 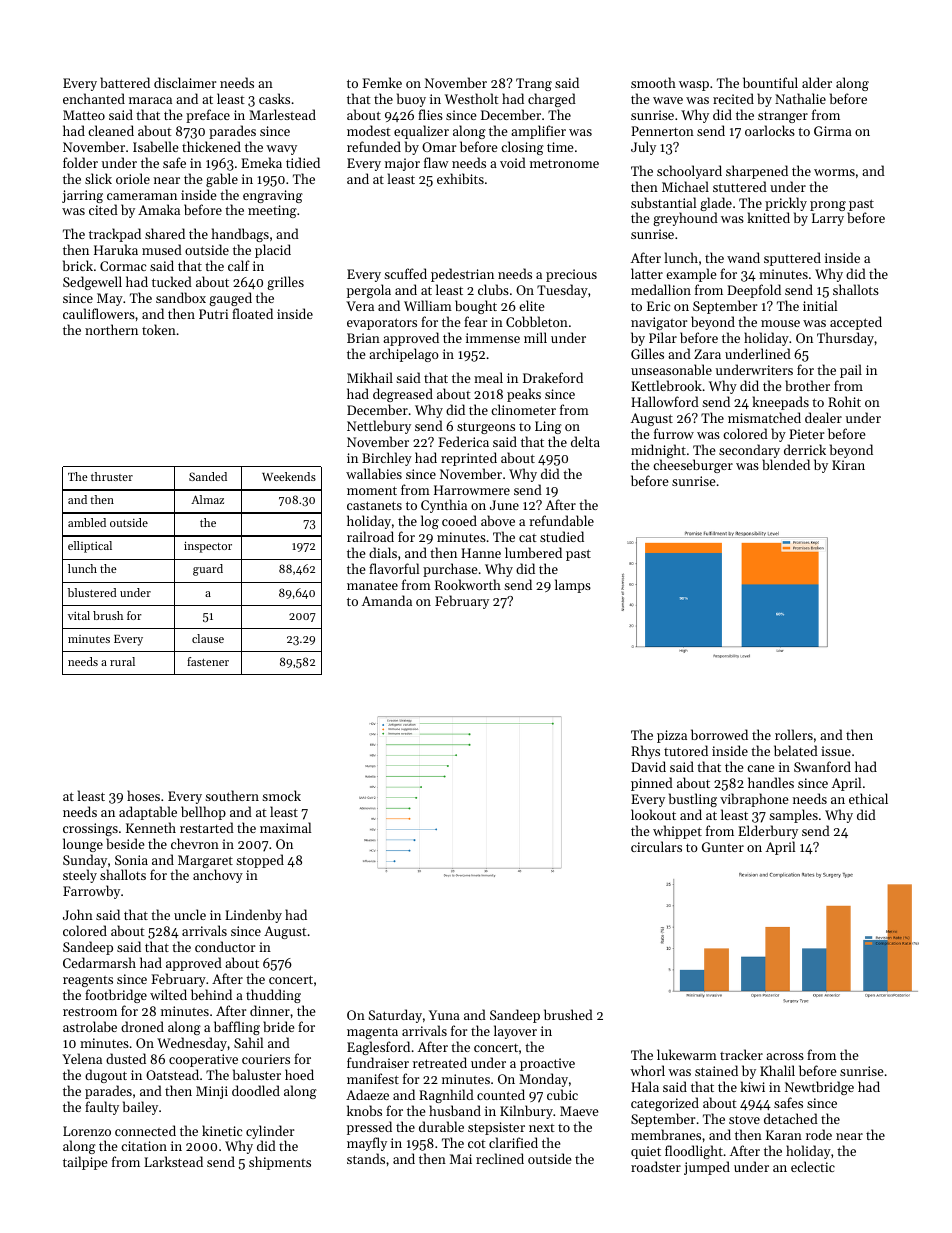 What do you see at coordinates (573, 586) in the screenshot?
I see `lamps` at bounding box center [573, 586].
